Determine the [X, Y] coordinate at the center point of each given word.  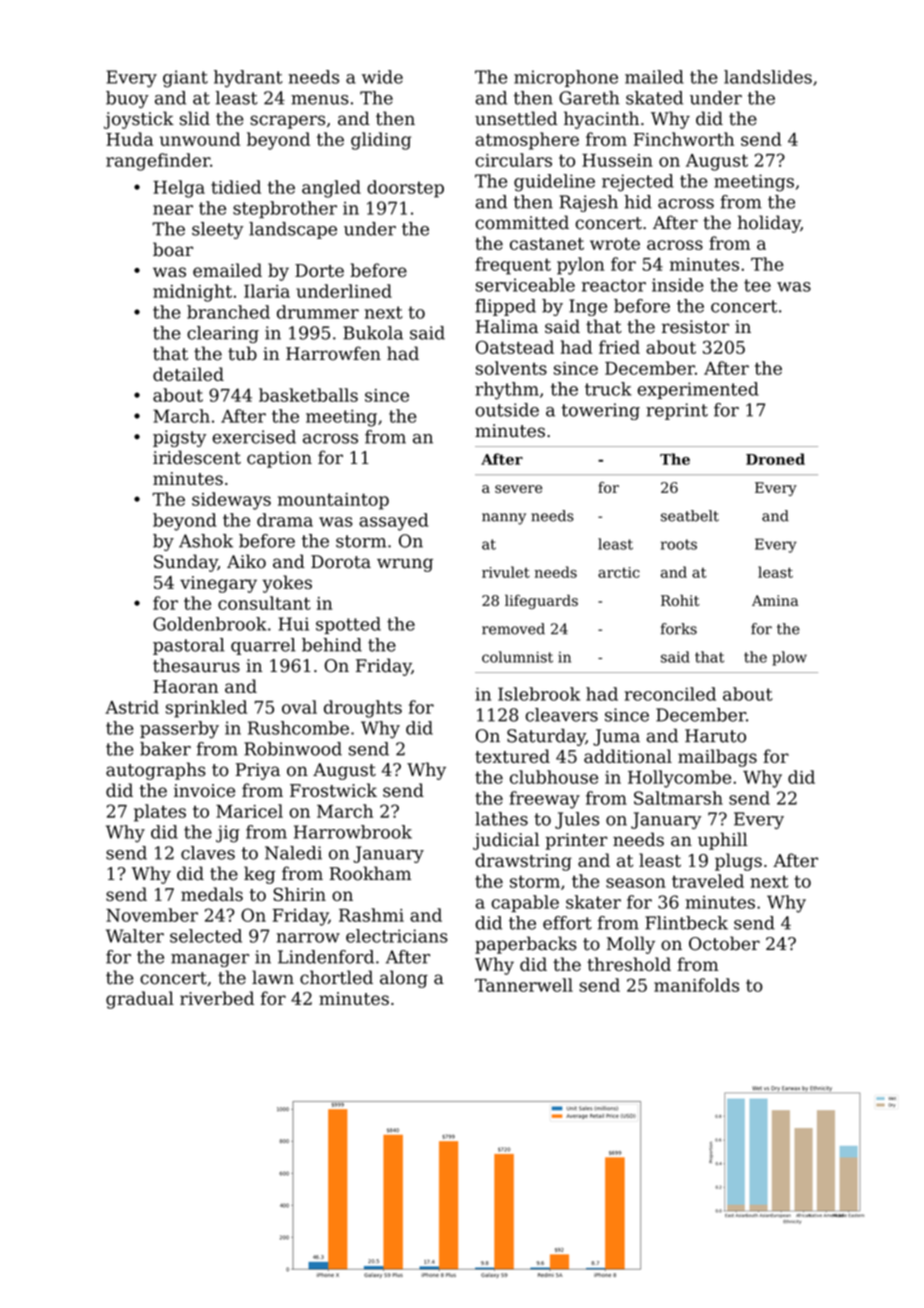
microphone [566, 78]
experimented [698, 390]
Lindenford [326, 957]
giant [185, 79]
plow [789, 658]
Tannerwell [524, 985]
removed [513, 629]
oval [299, 707]
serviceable [525, 285]
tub [242, 353]
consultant [264, 603]
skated [654, 98]
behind [332, 645]
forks [679, 629]
